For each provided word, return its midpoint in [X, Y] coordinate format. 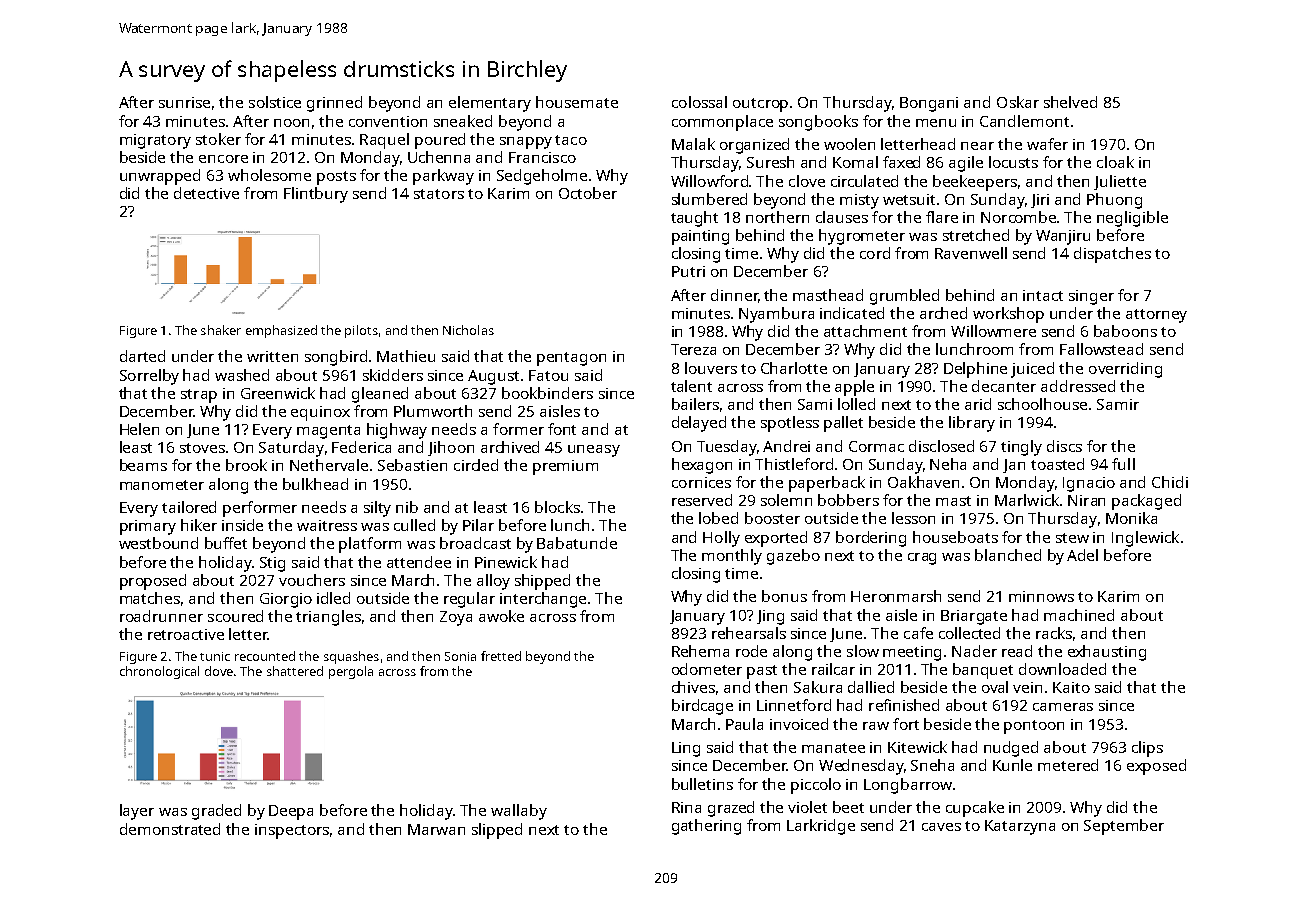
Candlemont [1024, 121]
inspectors [292, 831]
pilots [361, 331]
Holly [721, 539]
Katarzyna [1020, 827]
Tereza [693, 349]
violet [807, 807]
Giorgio [286, 600]
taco [571, 140]
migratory [155, 141]
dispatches [1112, 255]
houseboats [955, 537]
